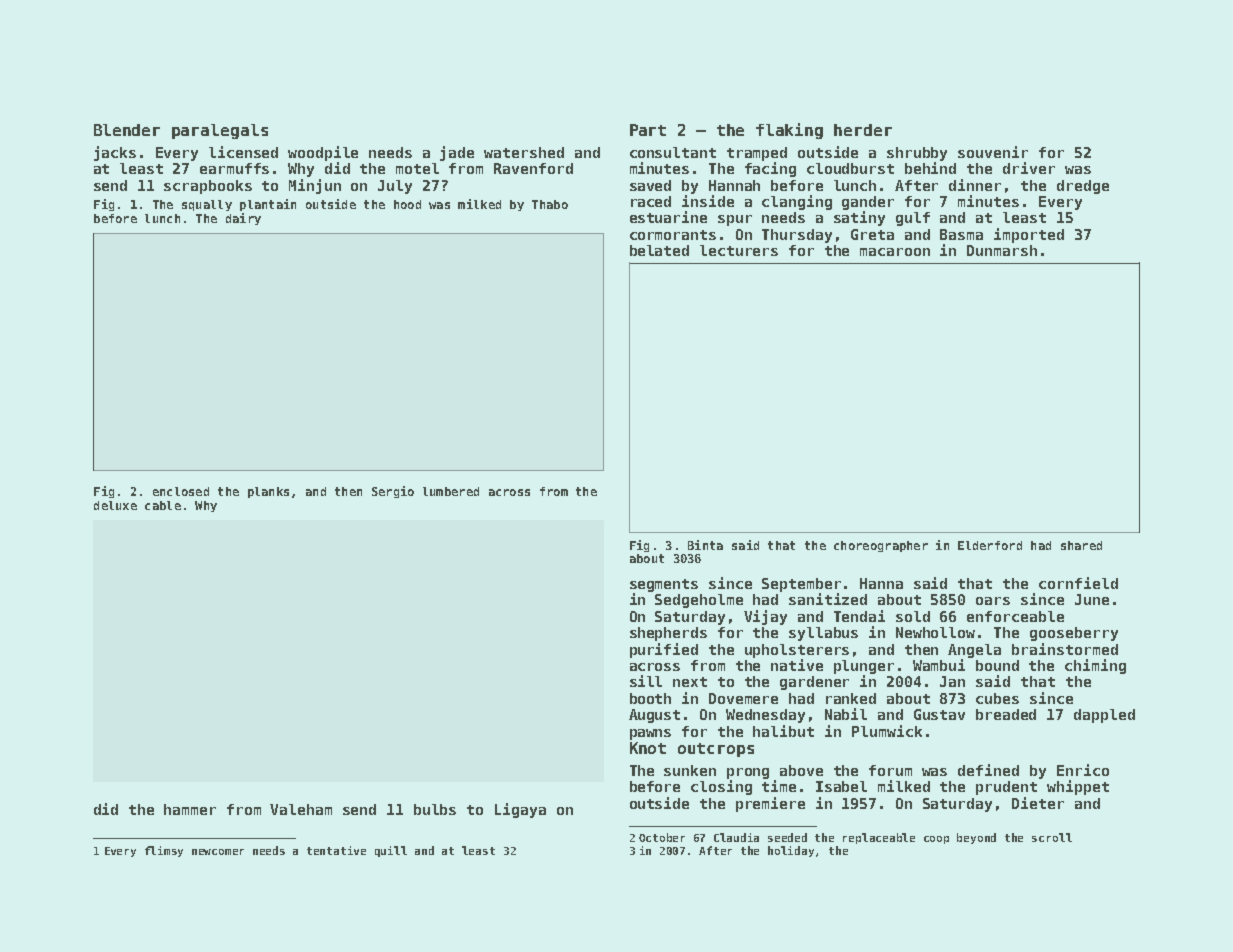  What do you see at coordinates (662, 837) in the document?
I see `October` at bounding box center [662, 837].
